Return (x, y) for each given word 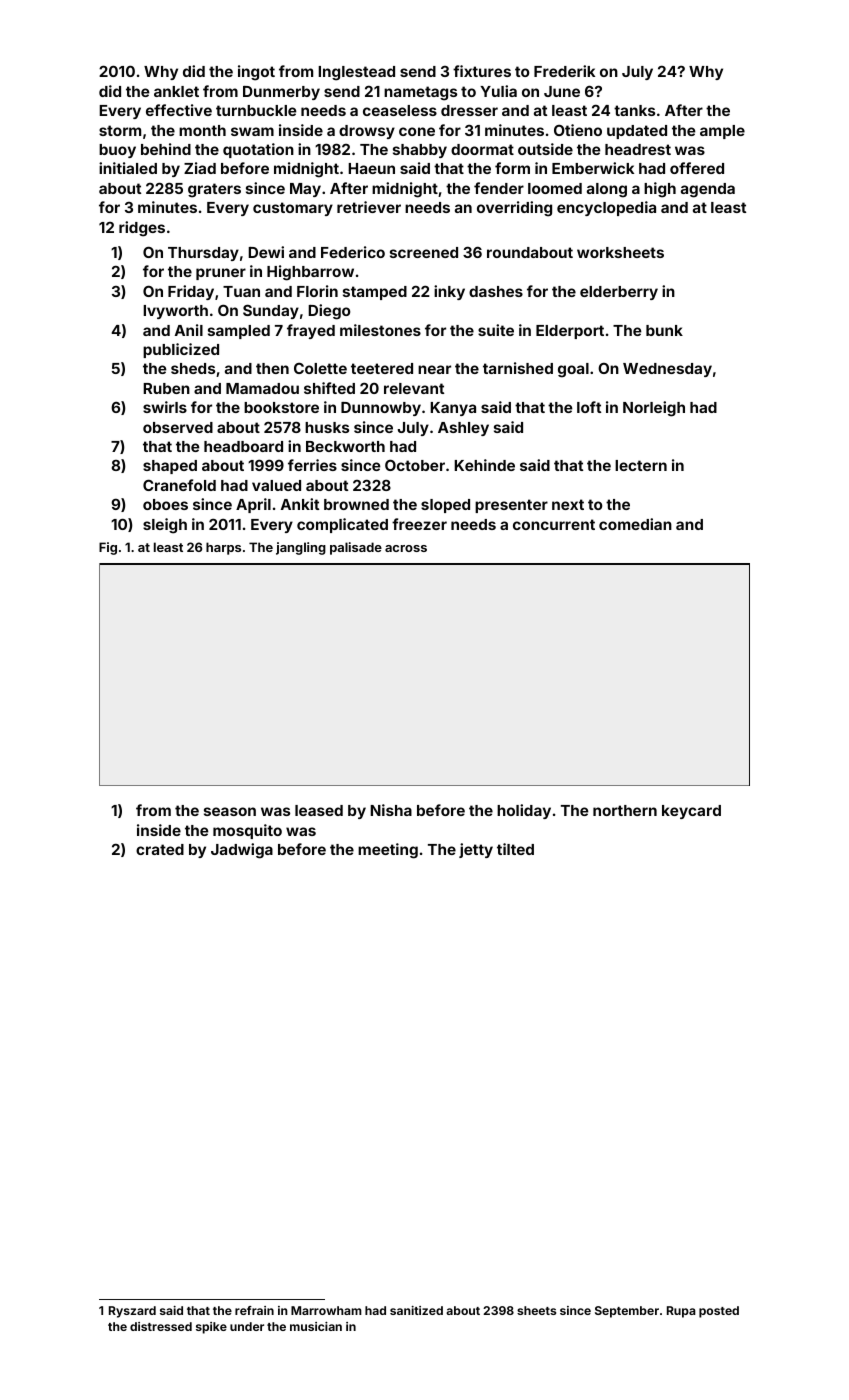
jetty (476, 850)
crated (160, 849)
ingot (256, 73)
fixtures (482, 71)
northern (625, 810)
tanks (634, 110)
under (247, 1326)
